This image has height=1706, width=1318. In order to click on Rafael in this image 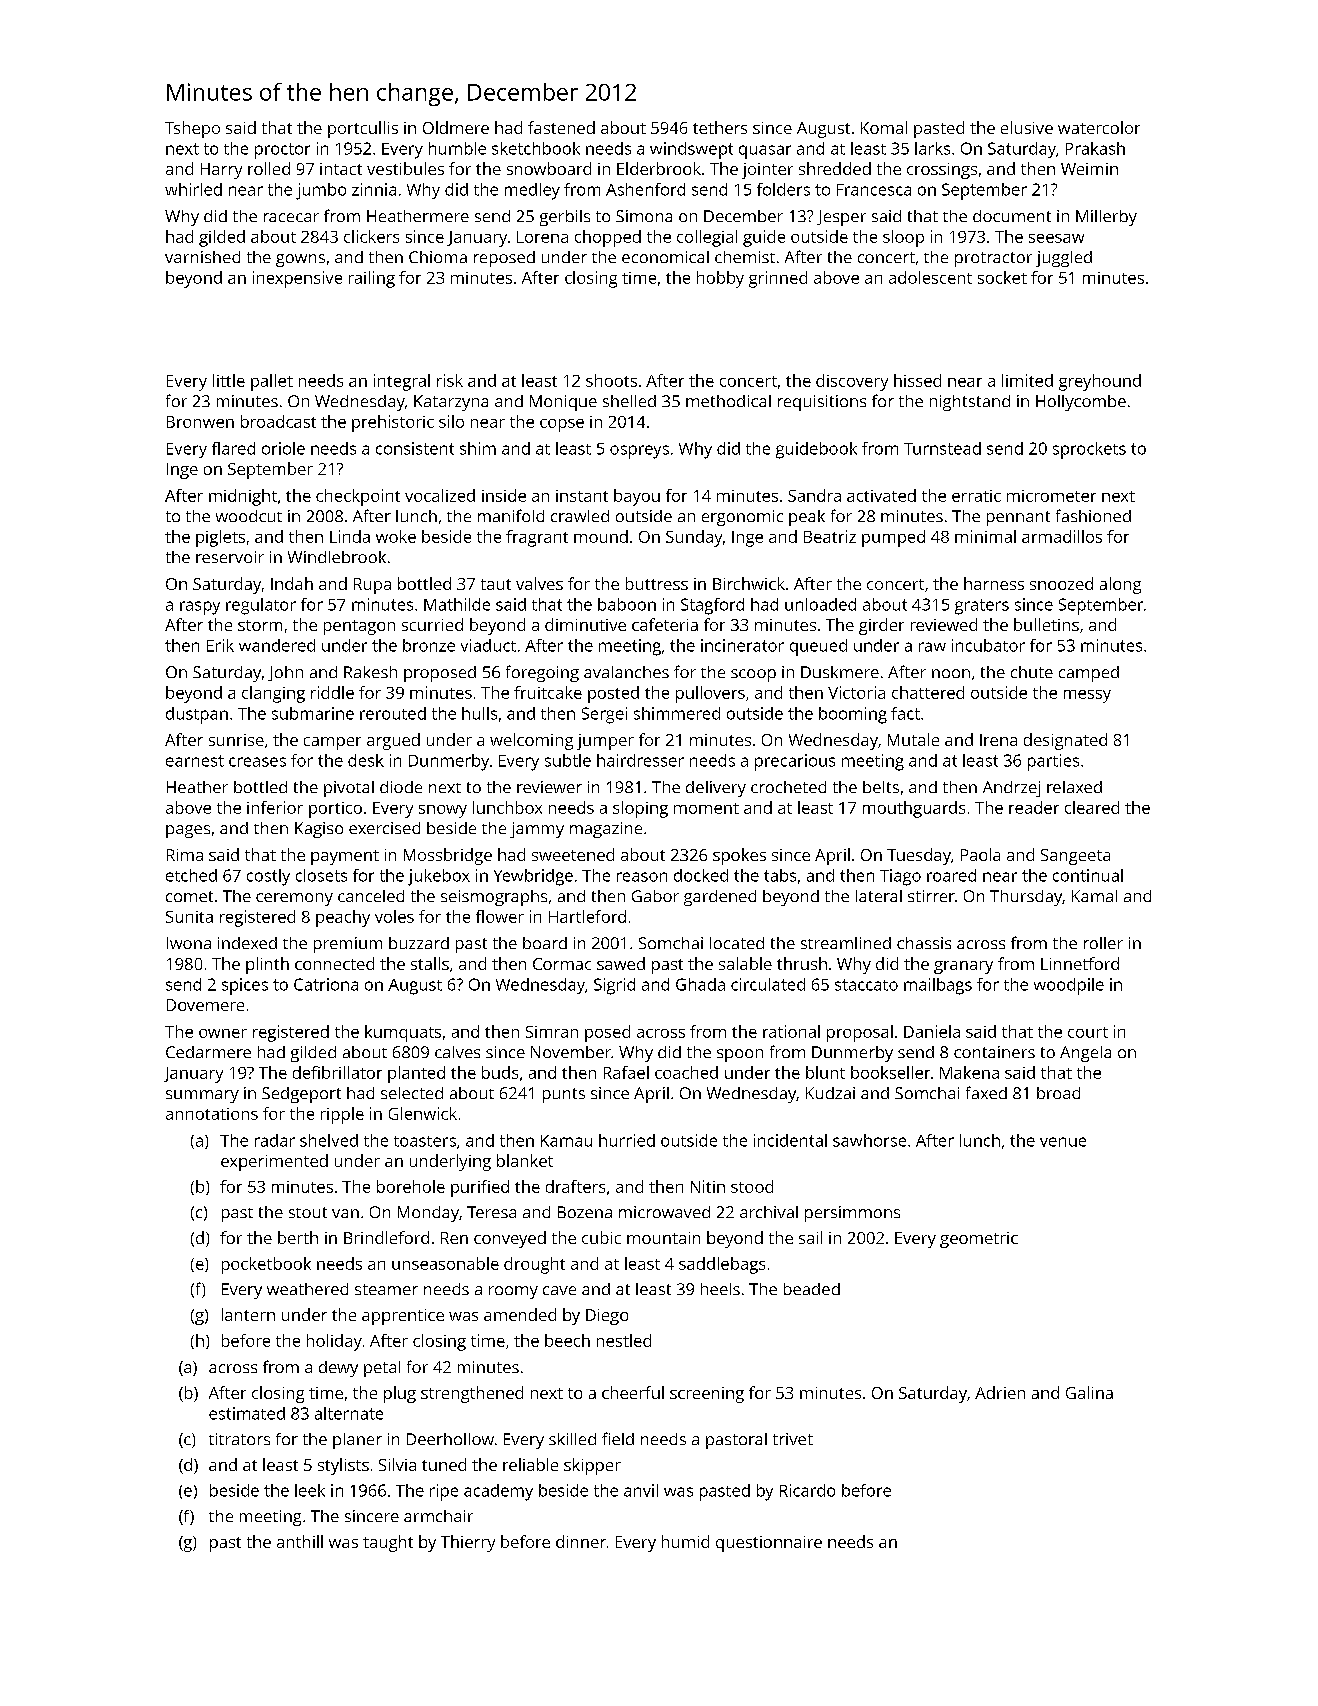, I will do `click(626, 1072)`.
